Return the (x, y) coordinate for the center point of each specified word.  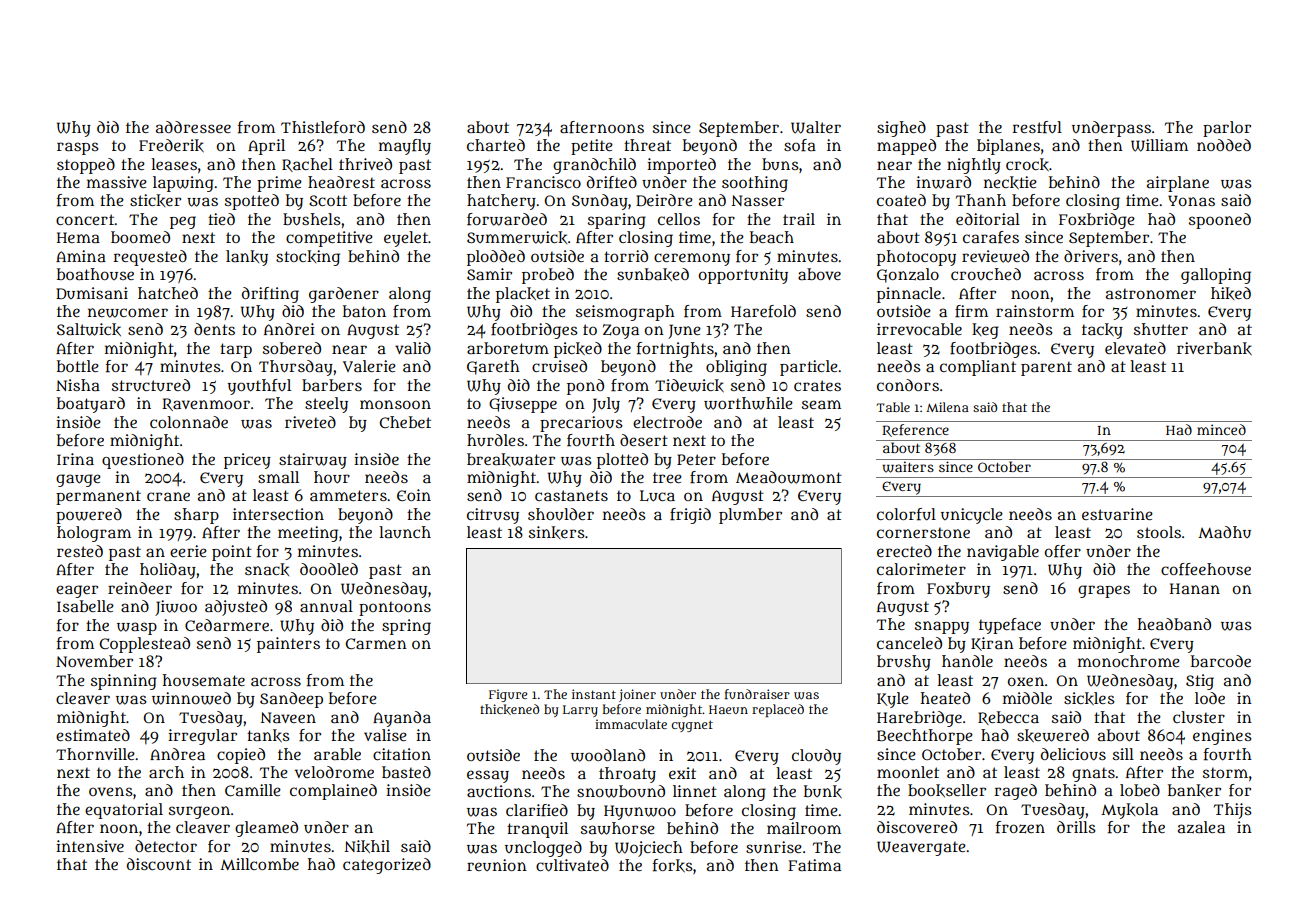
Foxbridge (1097, 221)
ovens (111, 791)
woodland (608, 755)
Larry (580, 711)
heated (945, 698)
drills (1076, 827)
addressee (193, 127)
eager (77, 591)
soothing (755, 184)
